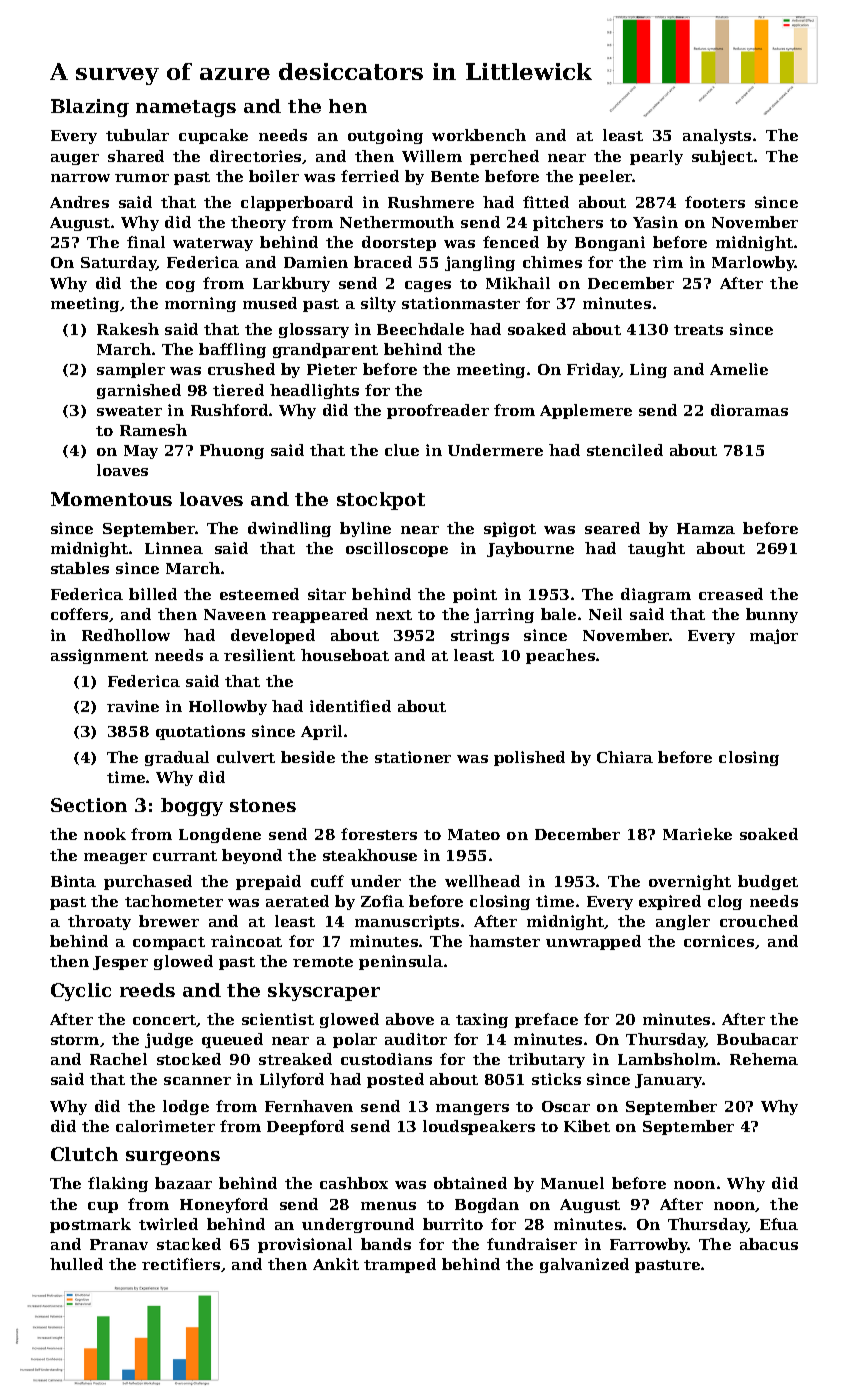 The height and width of the screenshot is (1400, 849). Describe the element at coordinates (774, 636) in the screenshot. I see `major` at that location.
